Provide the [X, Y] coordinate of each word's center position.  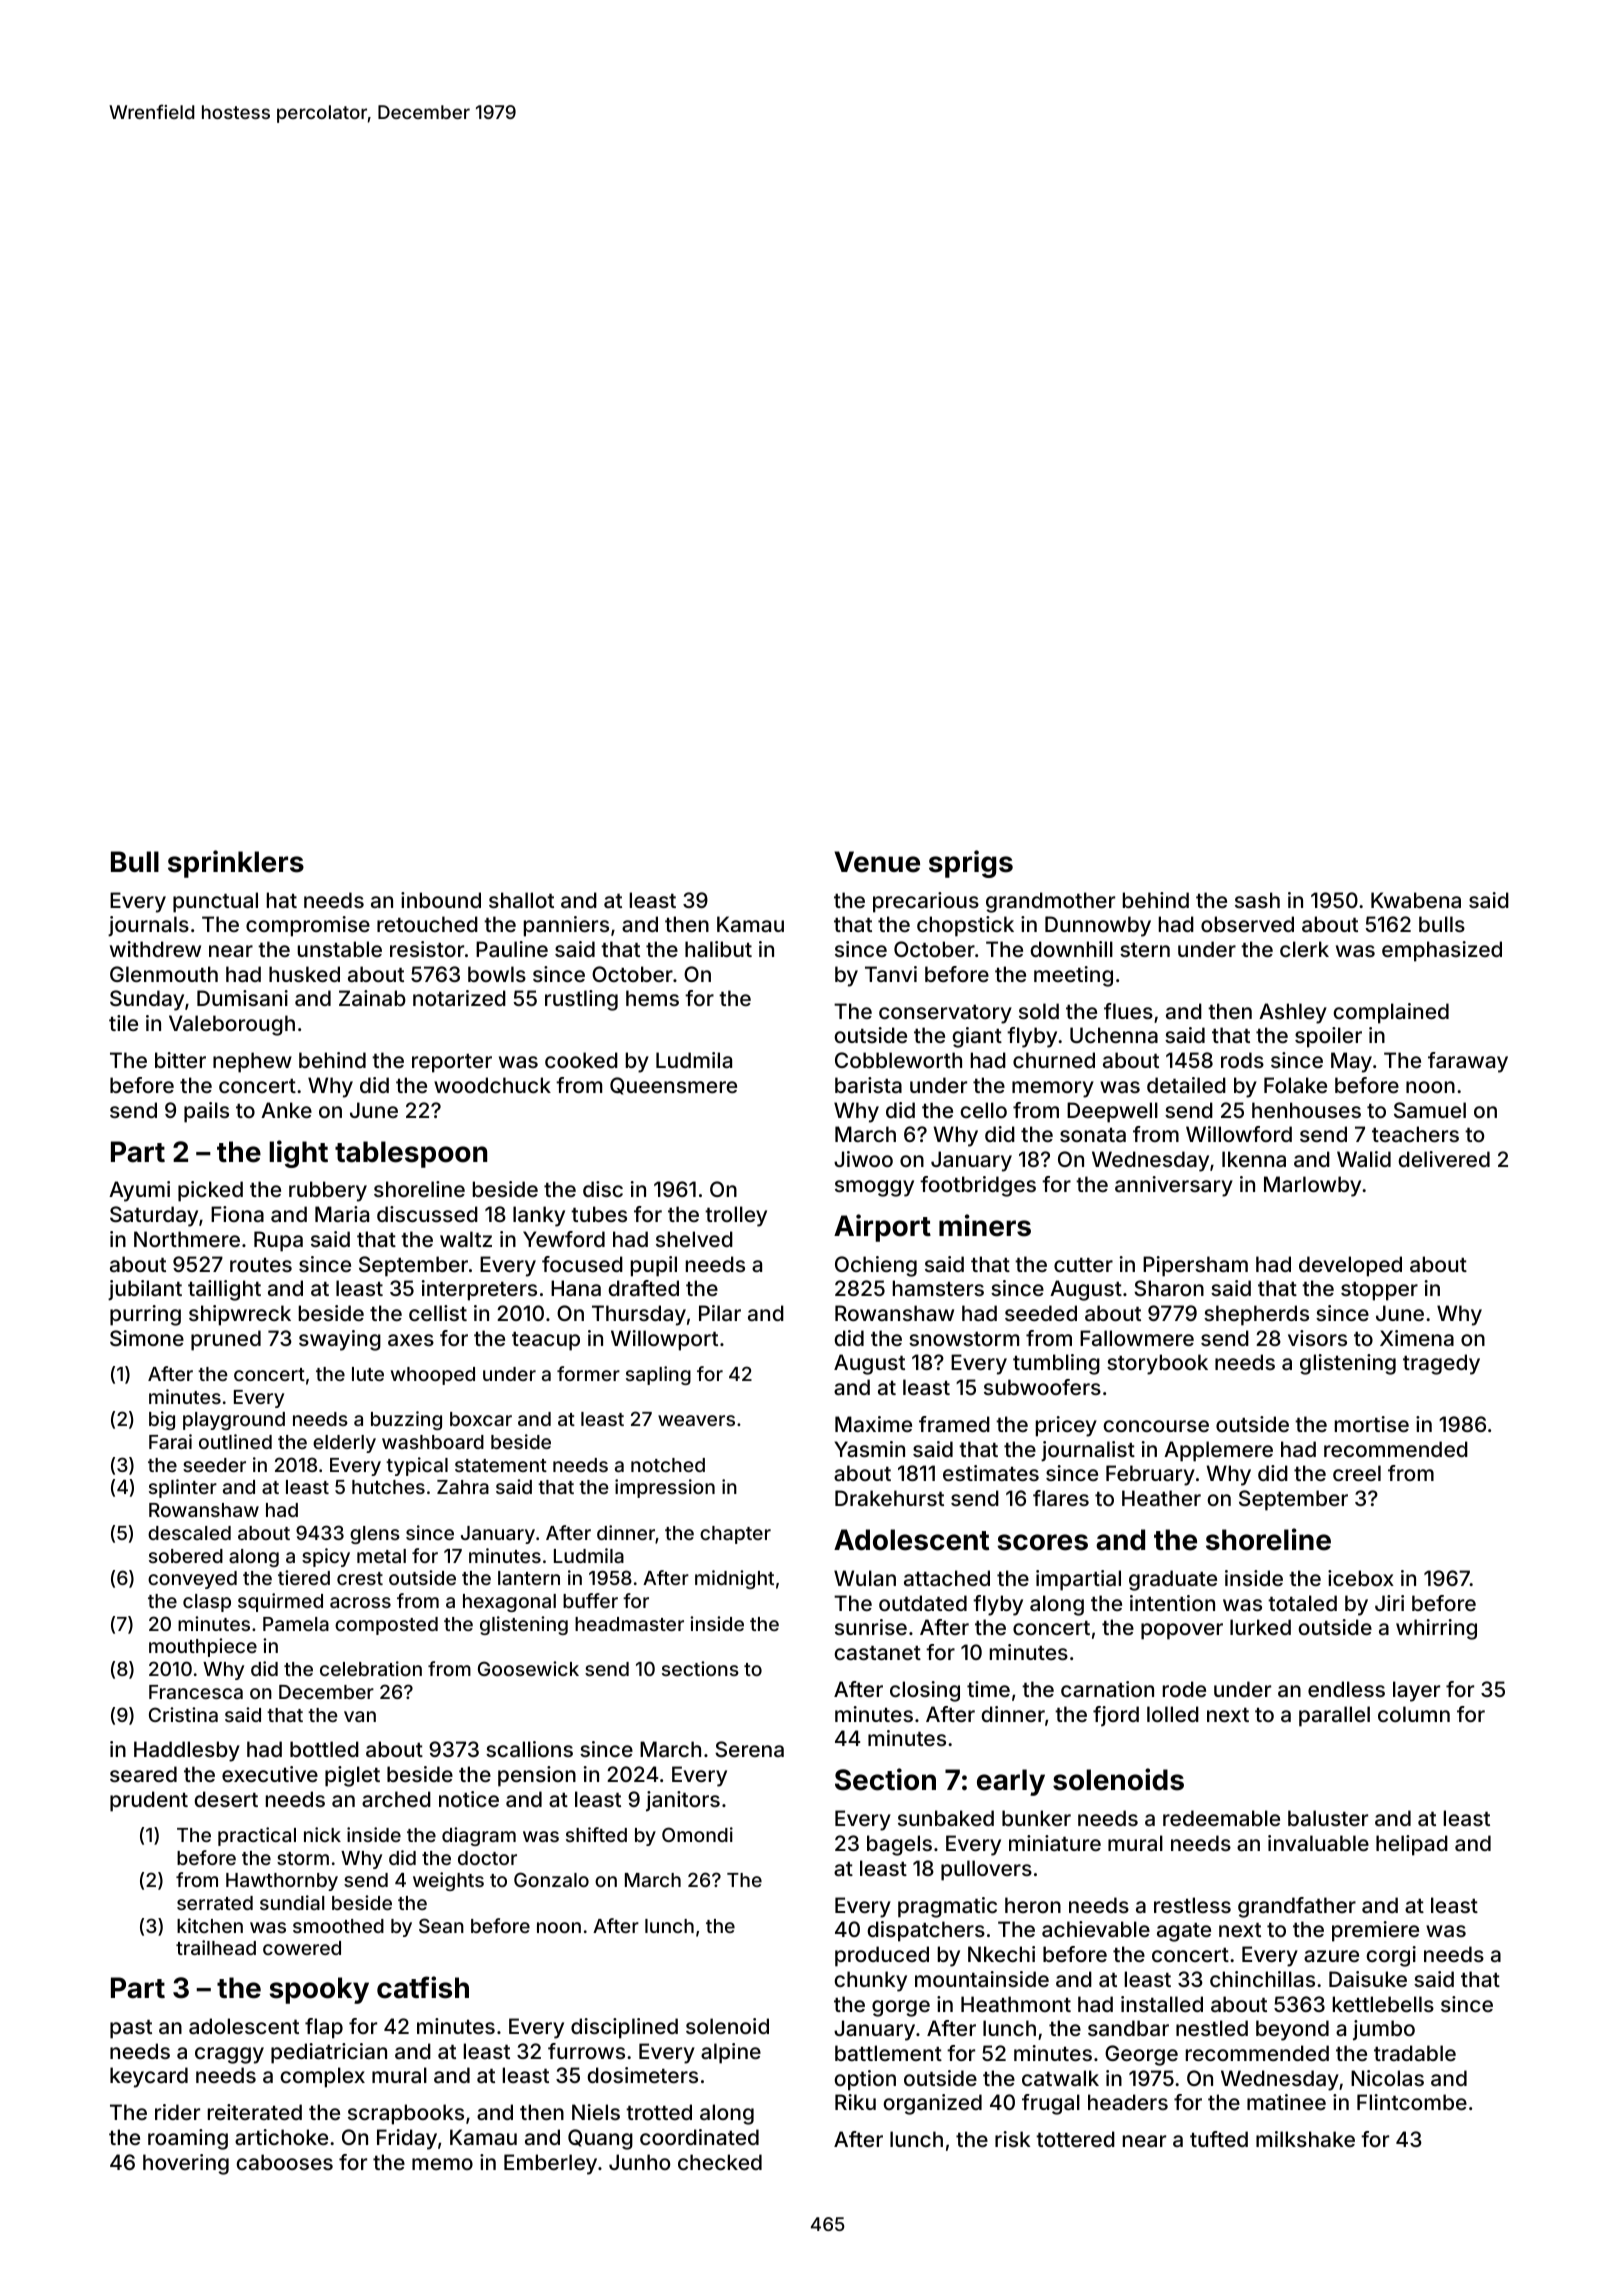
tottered [1075, 2139]
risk [1012, 2139]
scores [1043, 1542]
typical [417, 1466]
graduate [1173, 1580]
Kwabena [1416, 900]
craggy [229, 2055]
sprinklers [236, 864]
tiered [304, 1577]
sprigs [971, 864]
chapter [735, 1535]
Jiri [1389, 1603]
